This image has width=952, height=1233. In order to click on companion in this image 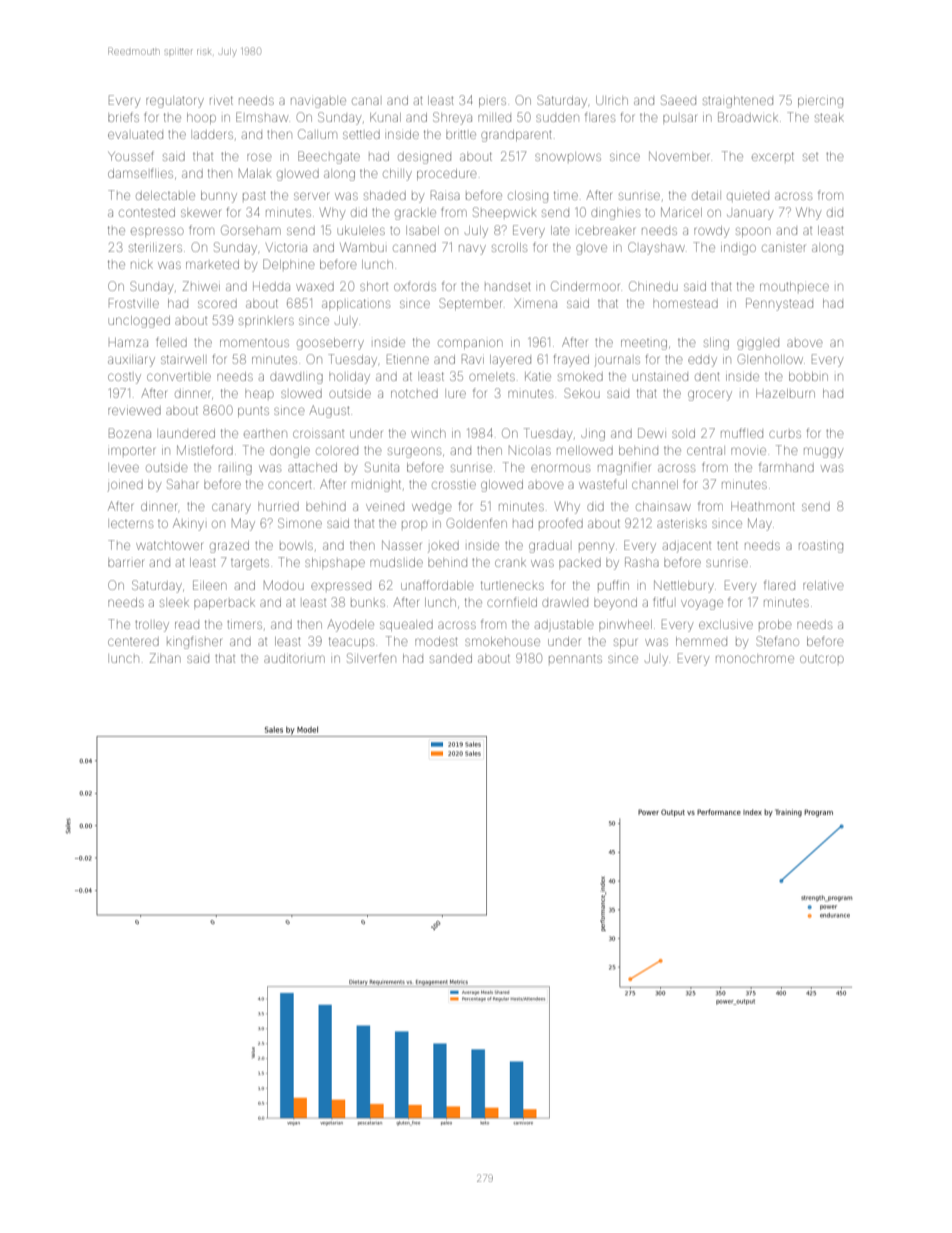, I will do `click(470, 344)`.
